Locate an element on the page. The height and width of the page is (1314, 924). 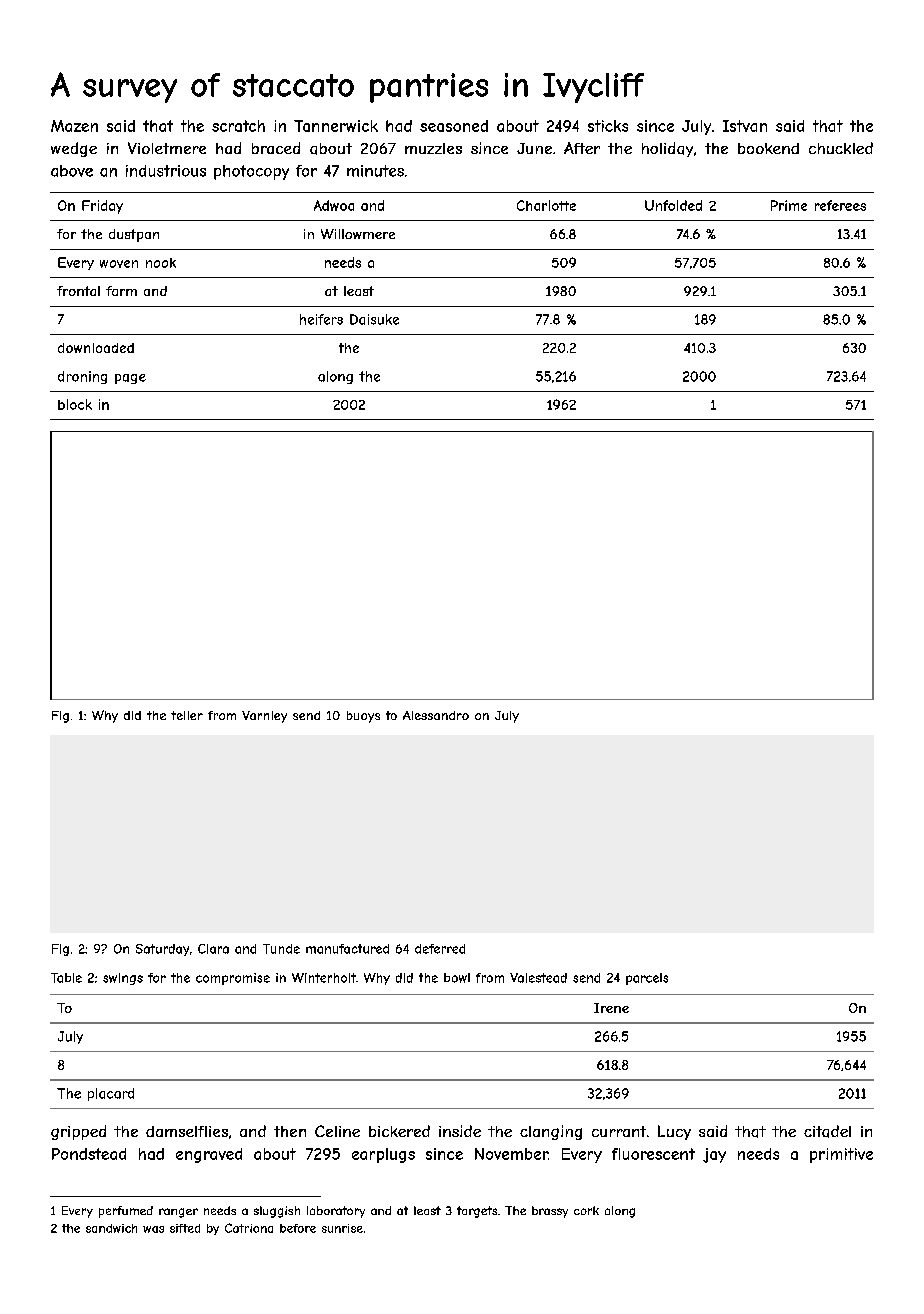
Unfolded is located at coordinates (673, 205).
